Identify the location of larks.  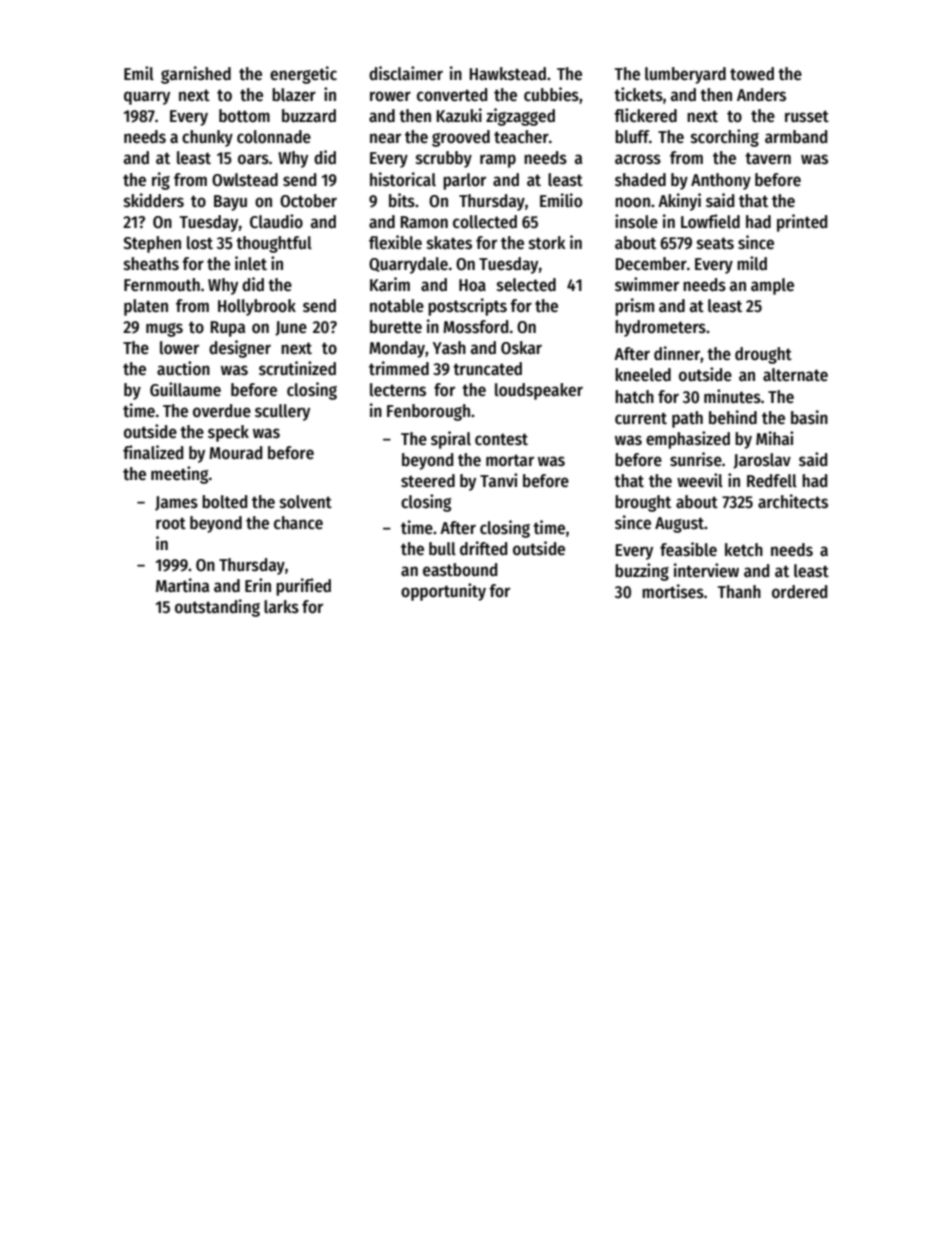
(281, 607).
